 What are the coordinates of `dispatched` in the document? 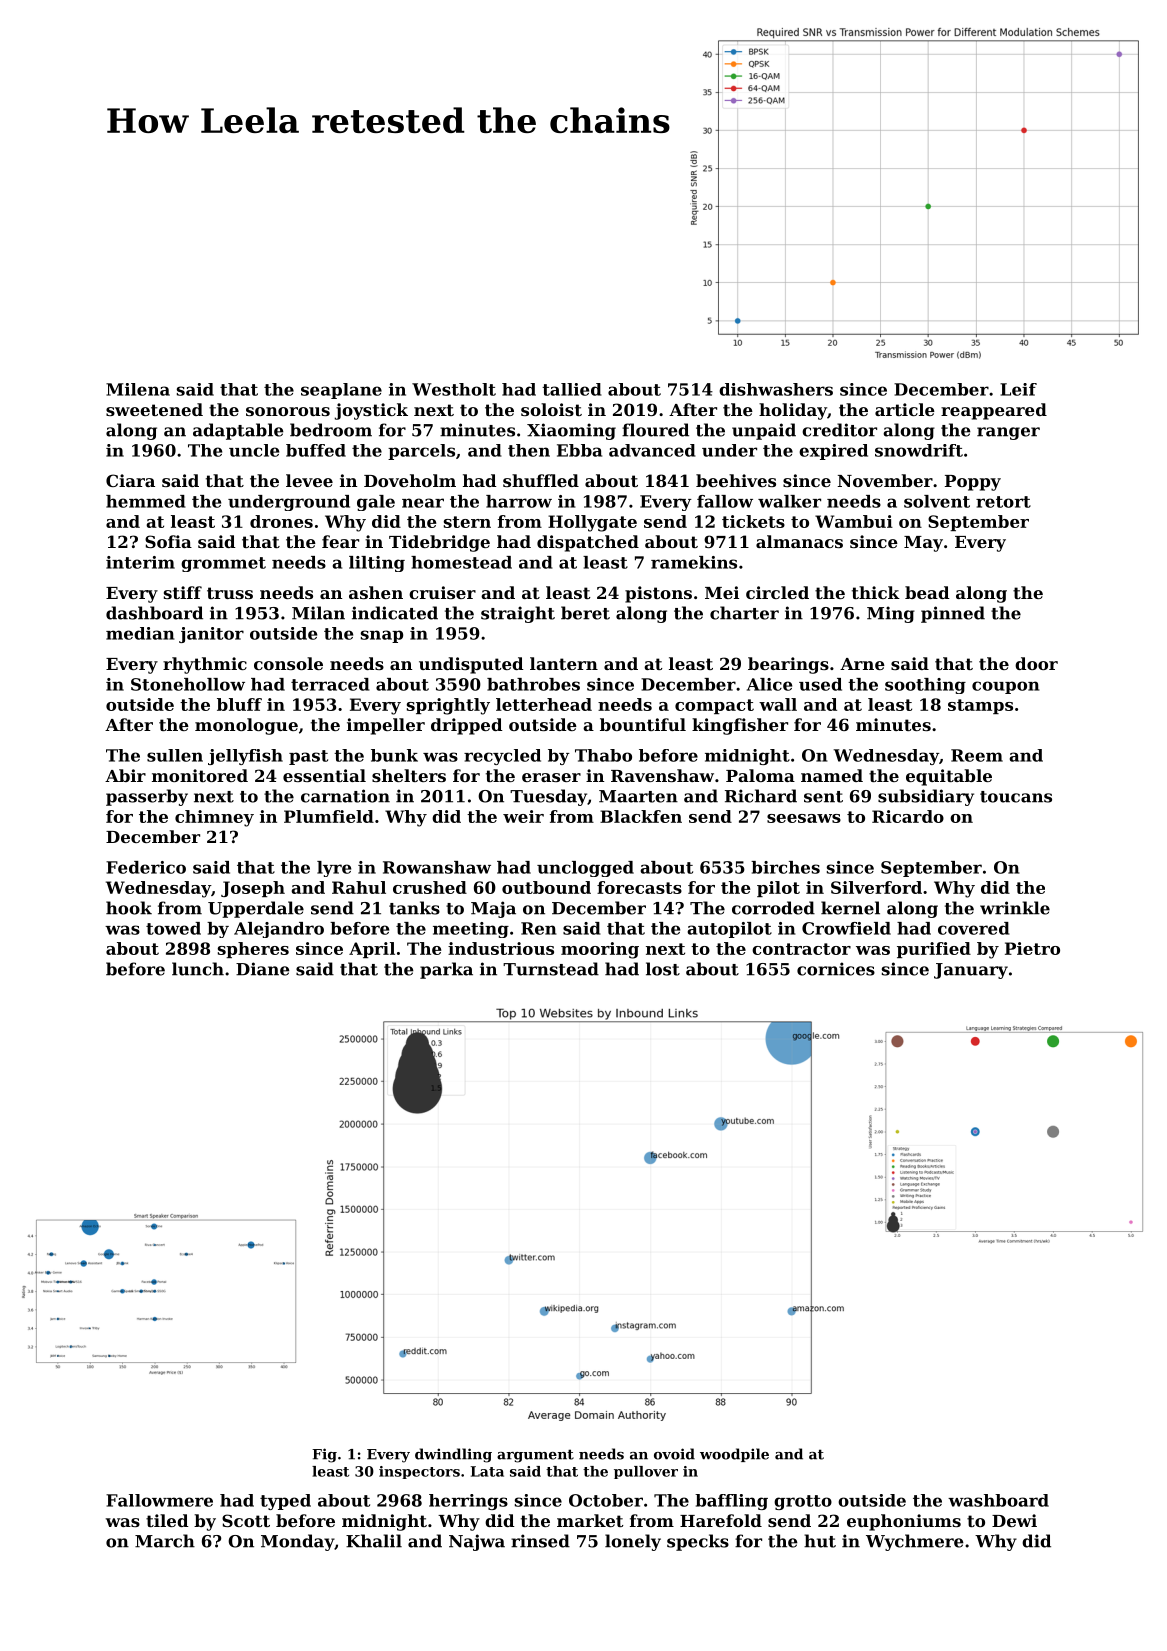 It's located at (588, 543).
